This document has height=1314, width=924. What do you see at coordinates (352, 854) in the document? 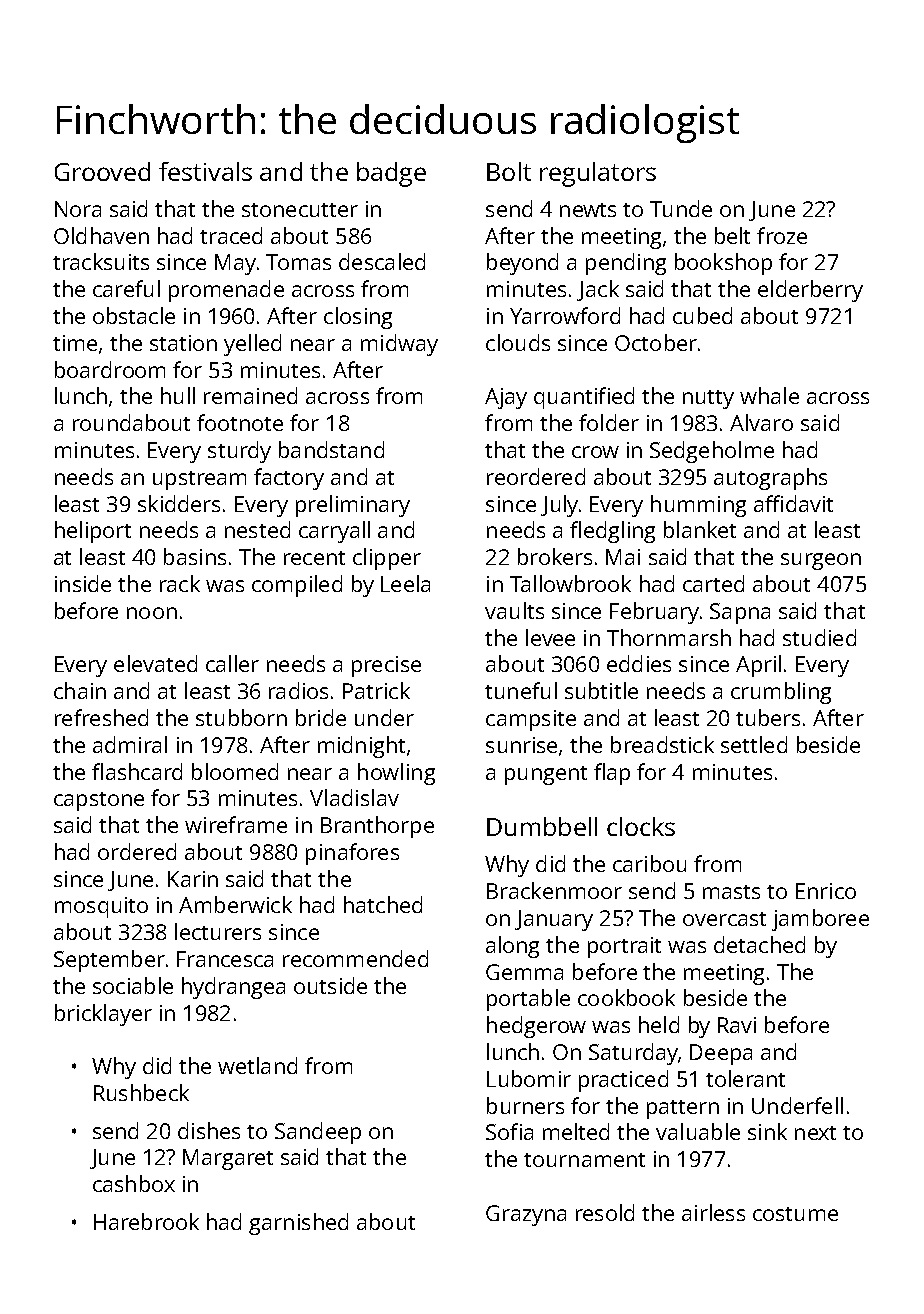
I see `pinafores` at bounding box center [352, 854].
